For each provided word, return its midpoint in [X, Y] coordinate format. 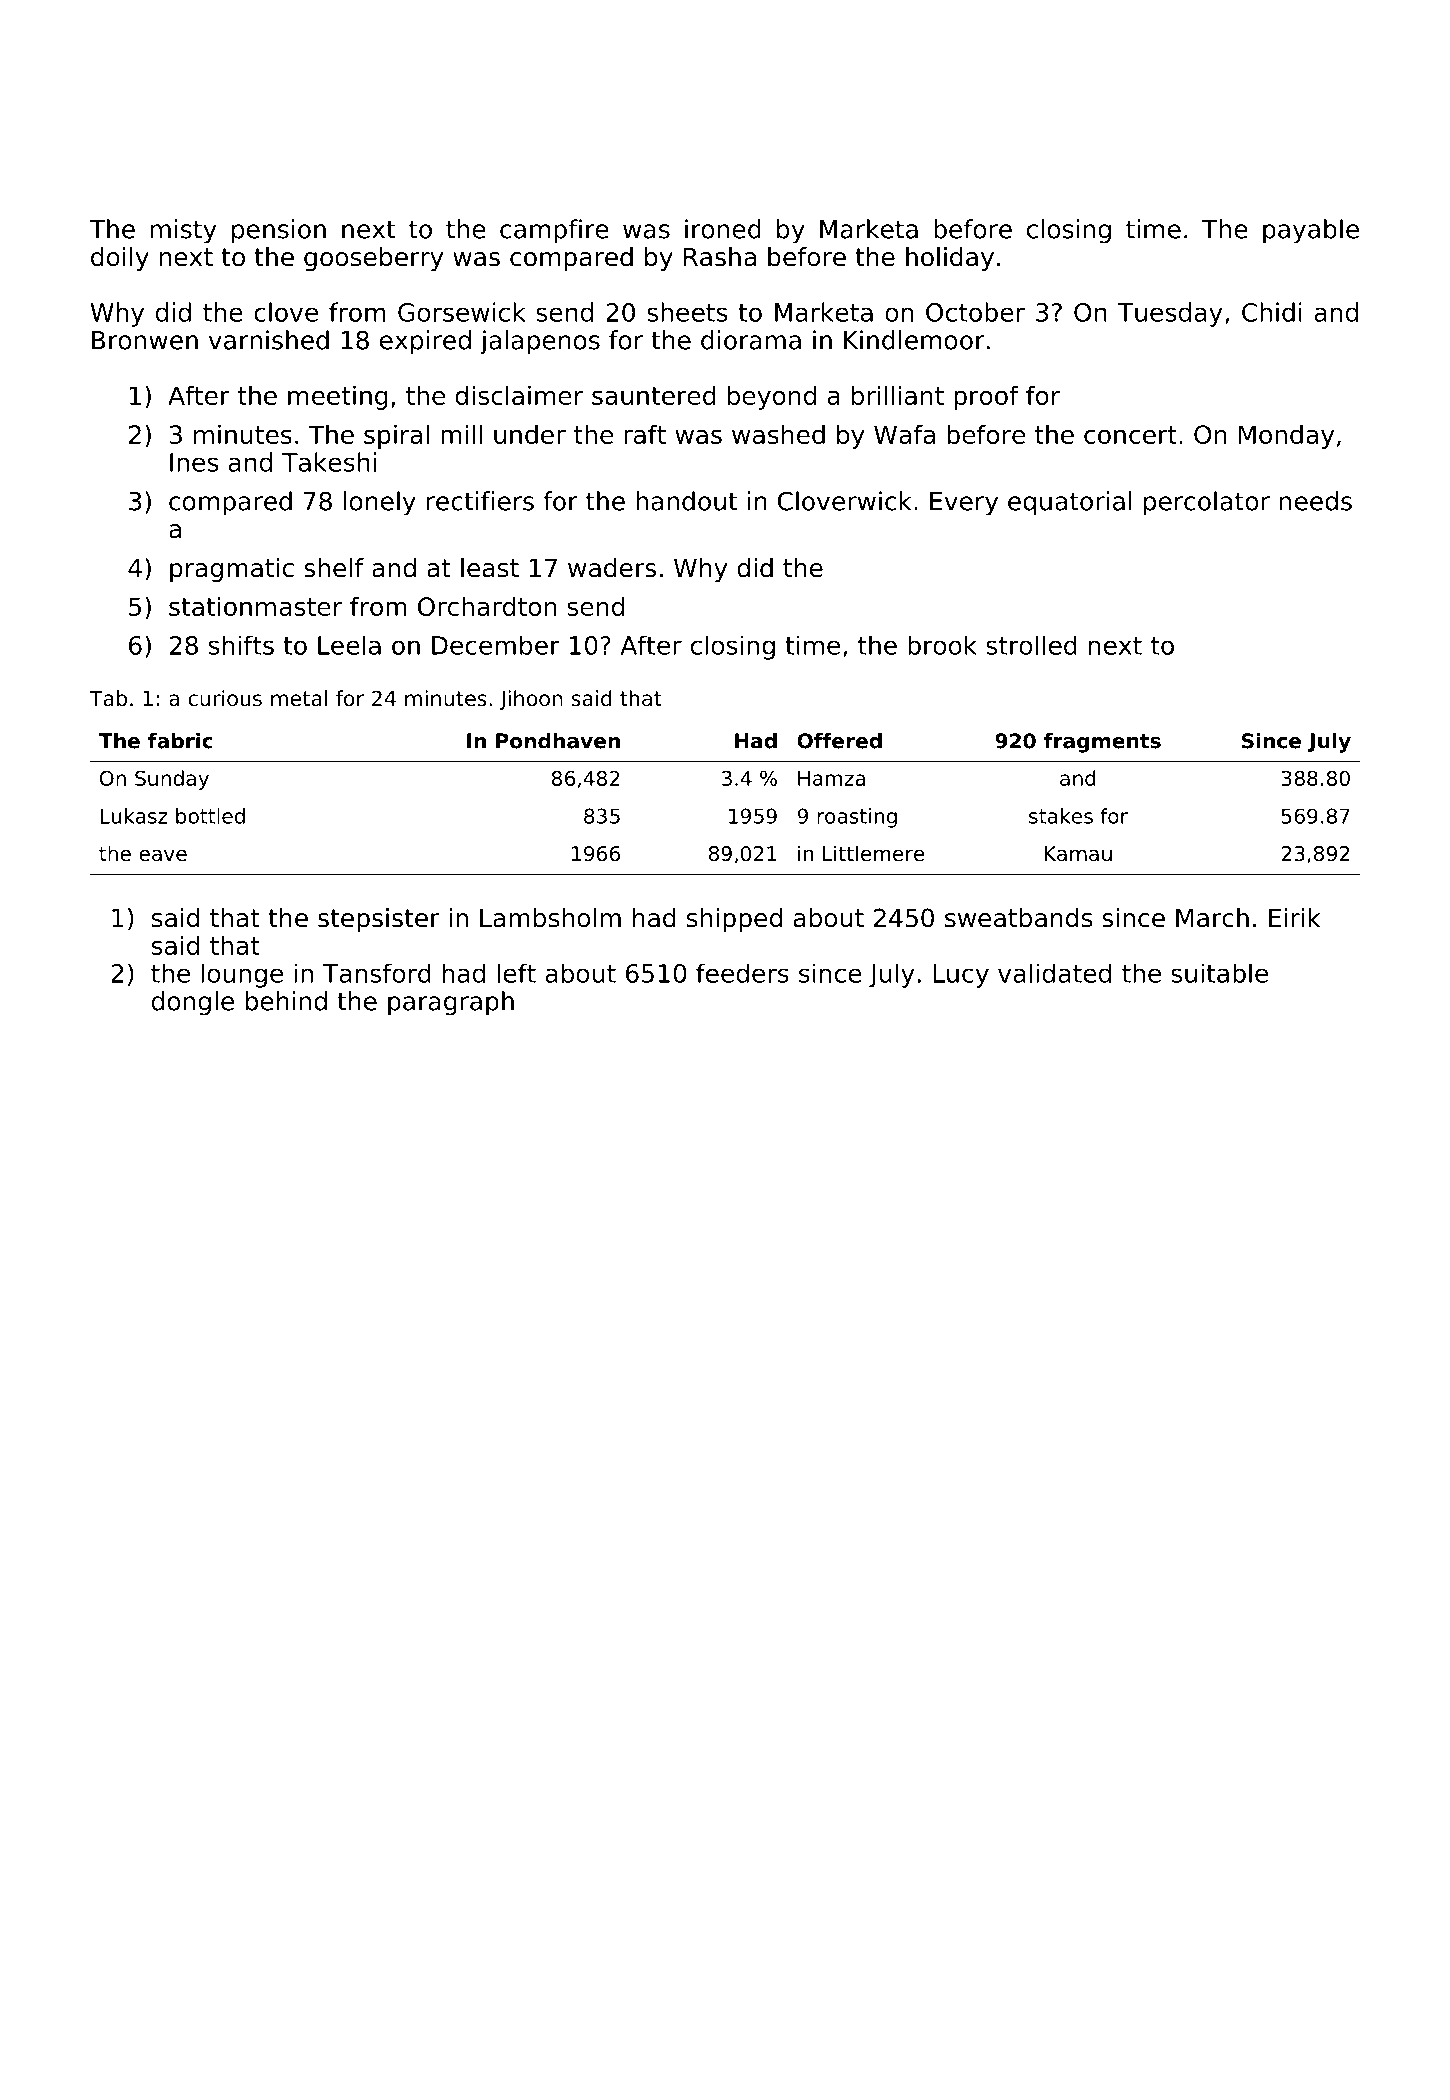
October [975, 312]
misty [183, 231]
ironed [723, 229]
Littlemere [873, 853]
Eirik [1295, 917]
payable [1311, 231]
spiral [396, 437]
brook [942, 645]
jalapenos [540, 342]
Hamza [831, 778]
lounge [242, 976]
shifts [241, 645]
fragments [1102, 743]
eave [163, 855]
